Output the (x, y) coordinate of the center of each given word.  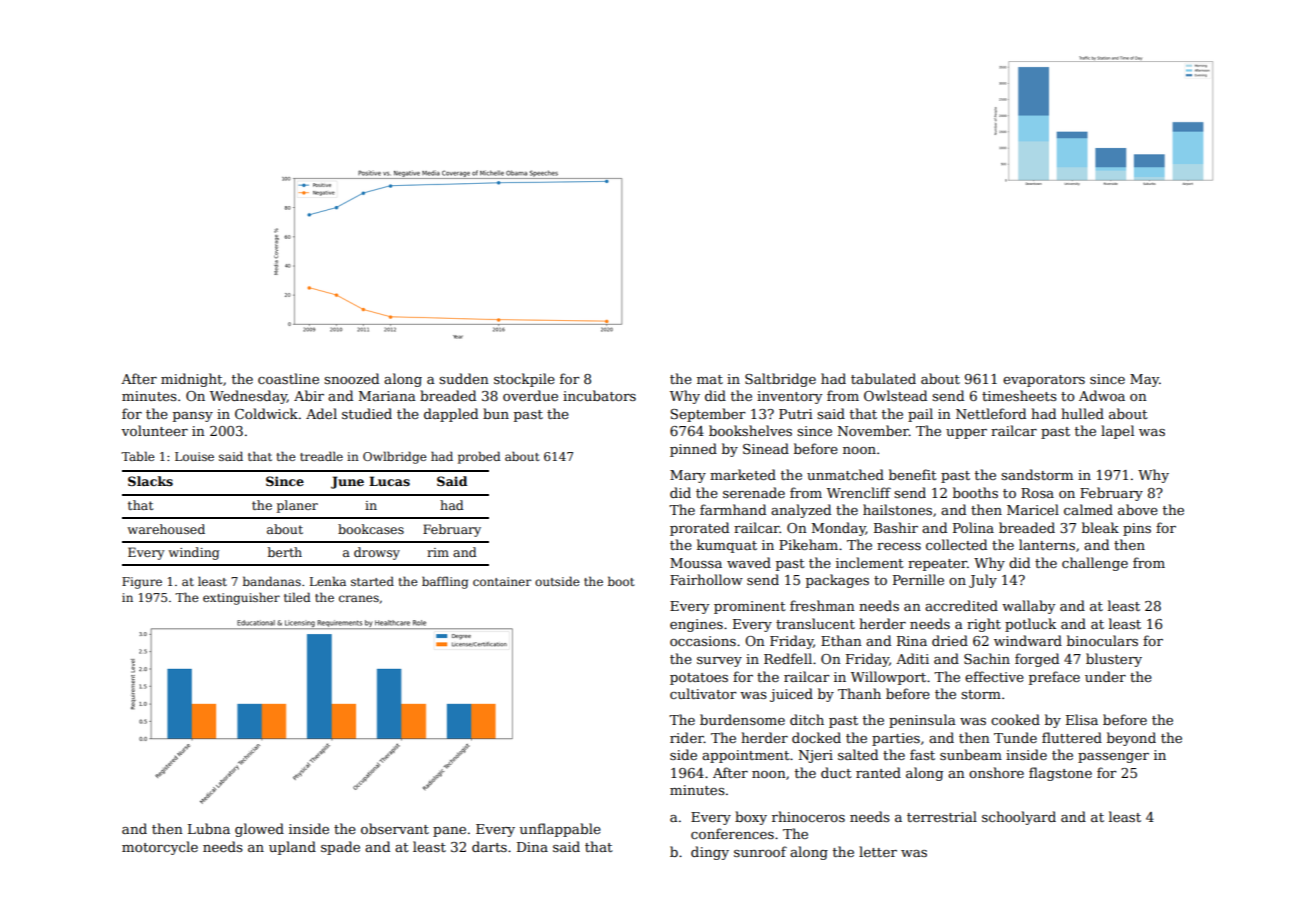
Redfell (788, 658)
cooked (1015, 719)
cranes (359, 598)
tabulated (883, 378)
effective (994, 676)
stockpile (524, 380)
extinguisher (241, 598)
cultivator (703, 693)
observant (395, 828)
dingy (710, 853)
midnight (192, 380)
